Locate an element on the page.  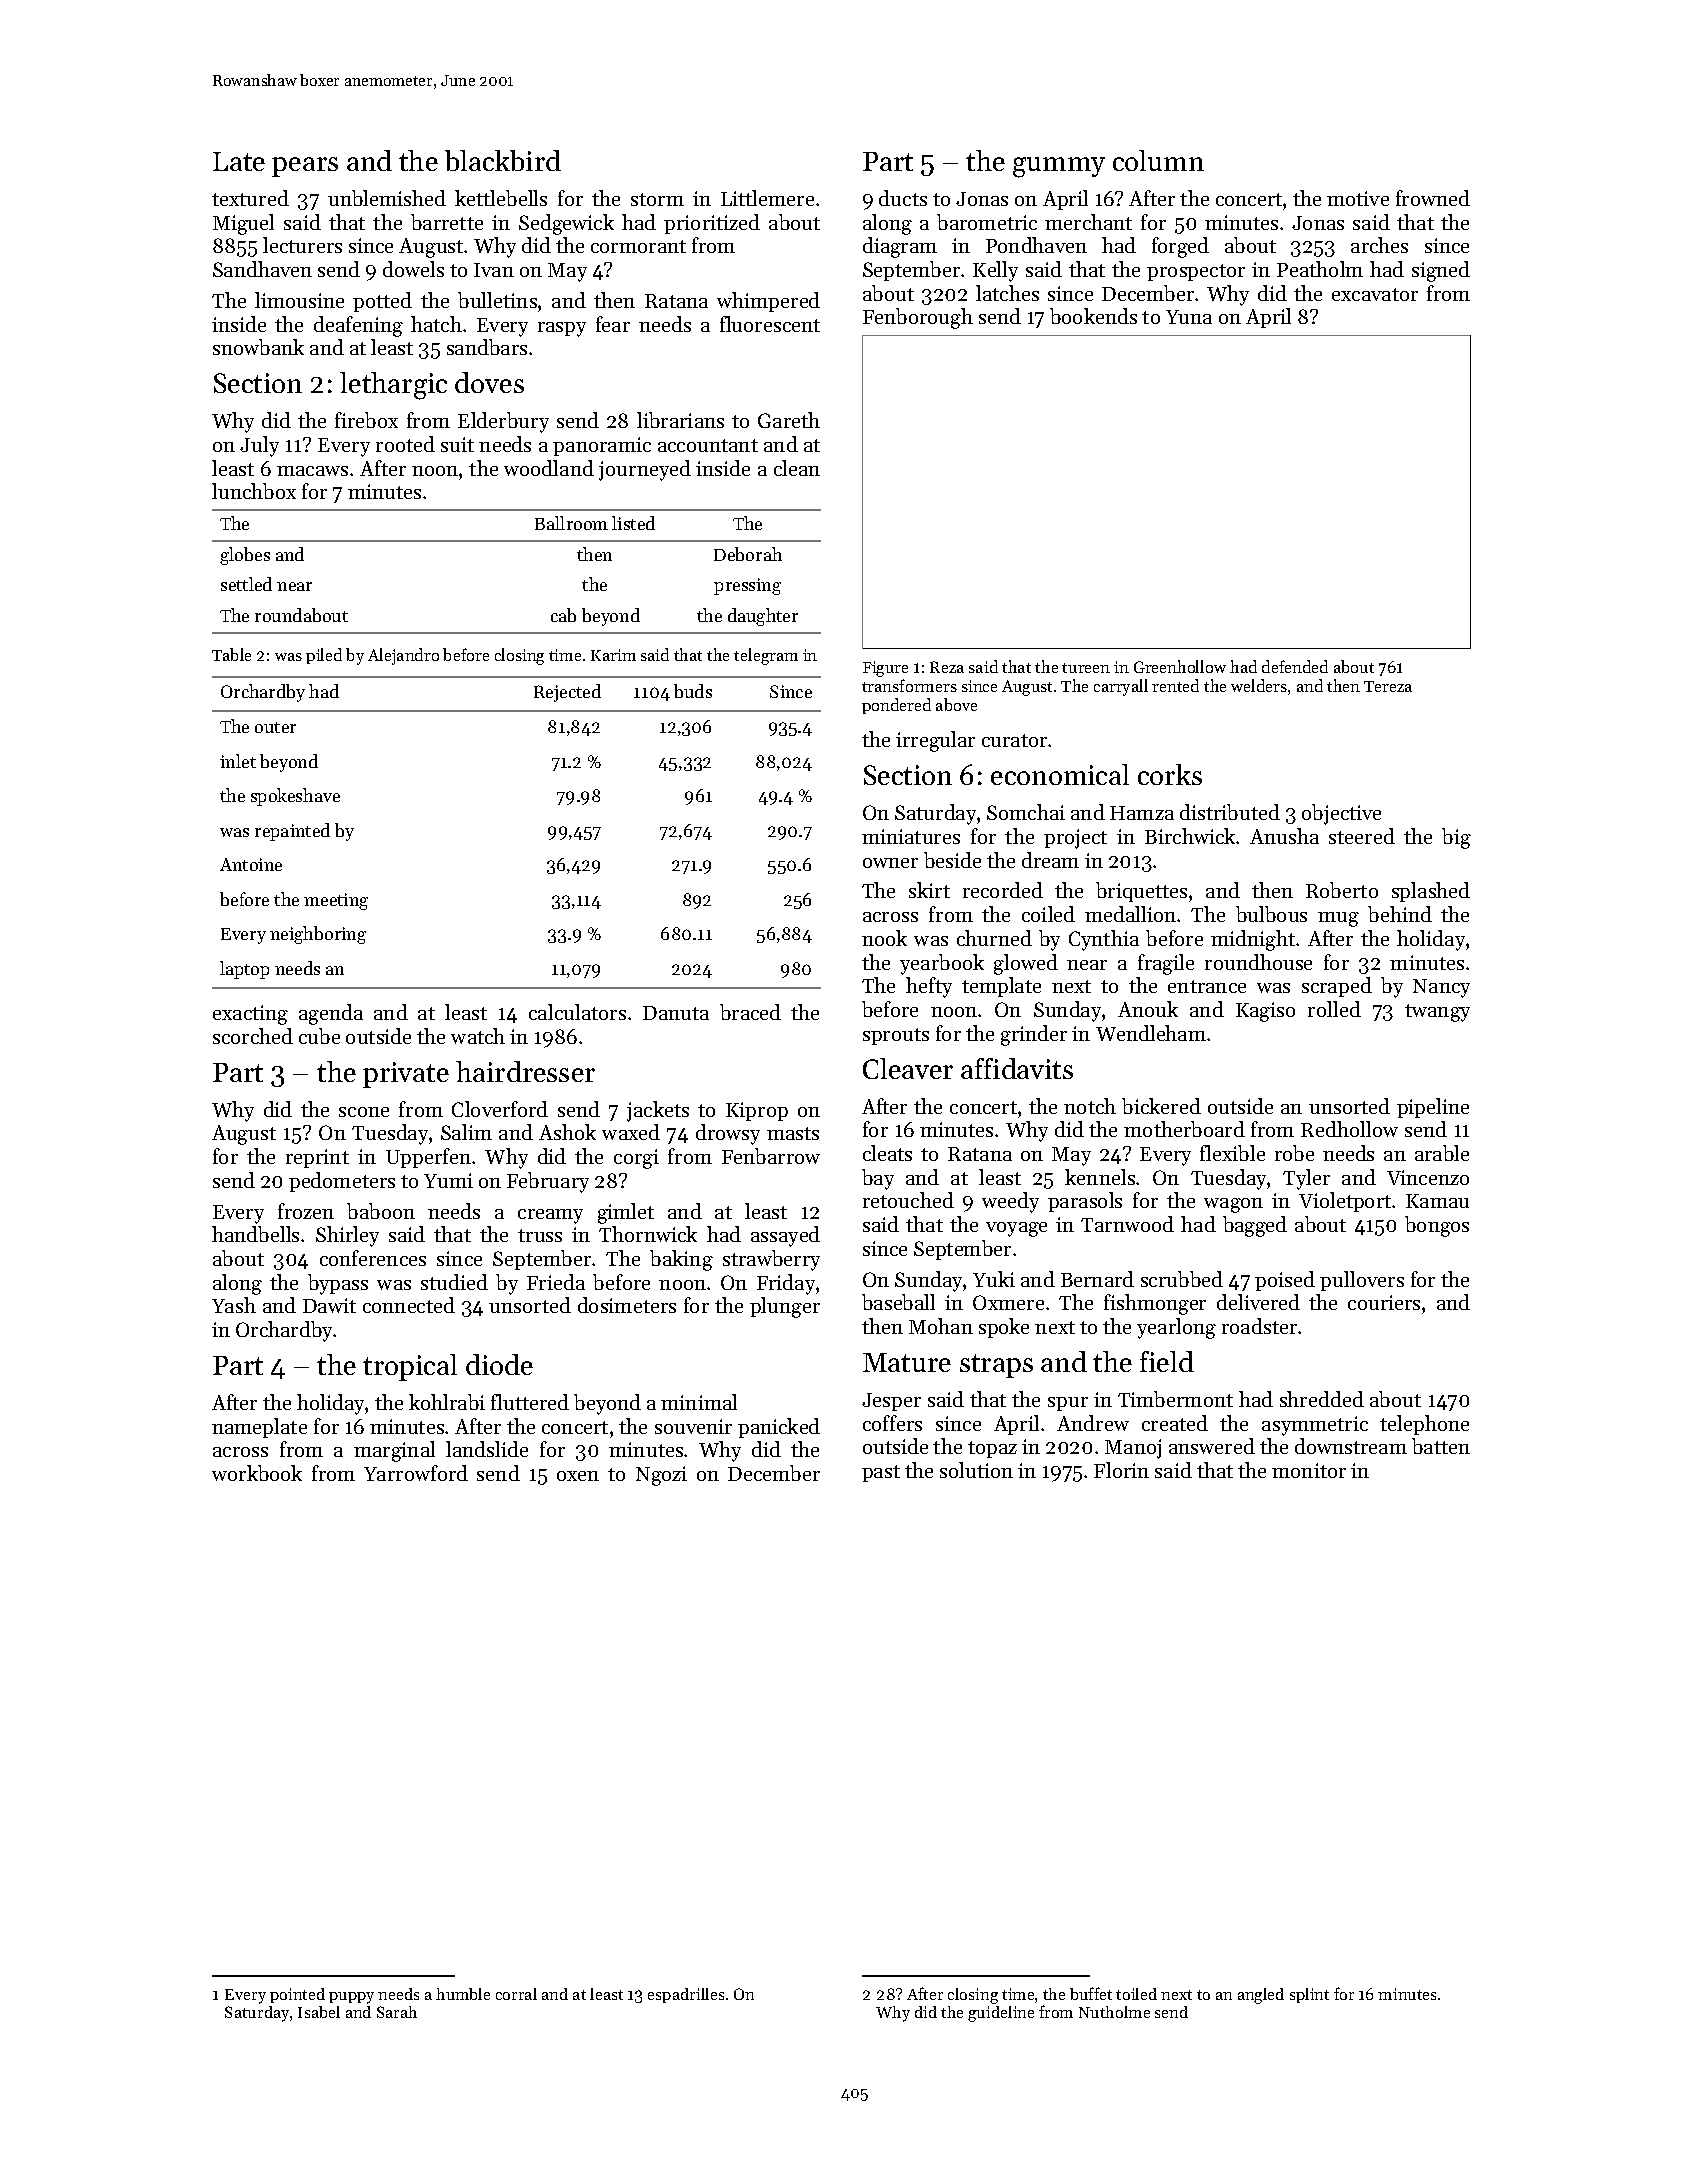
defended is located at coordinates (1295, 666).
